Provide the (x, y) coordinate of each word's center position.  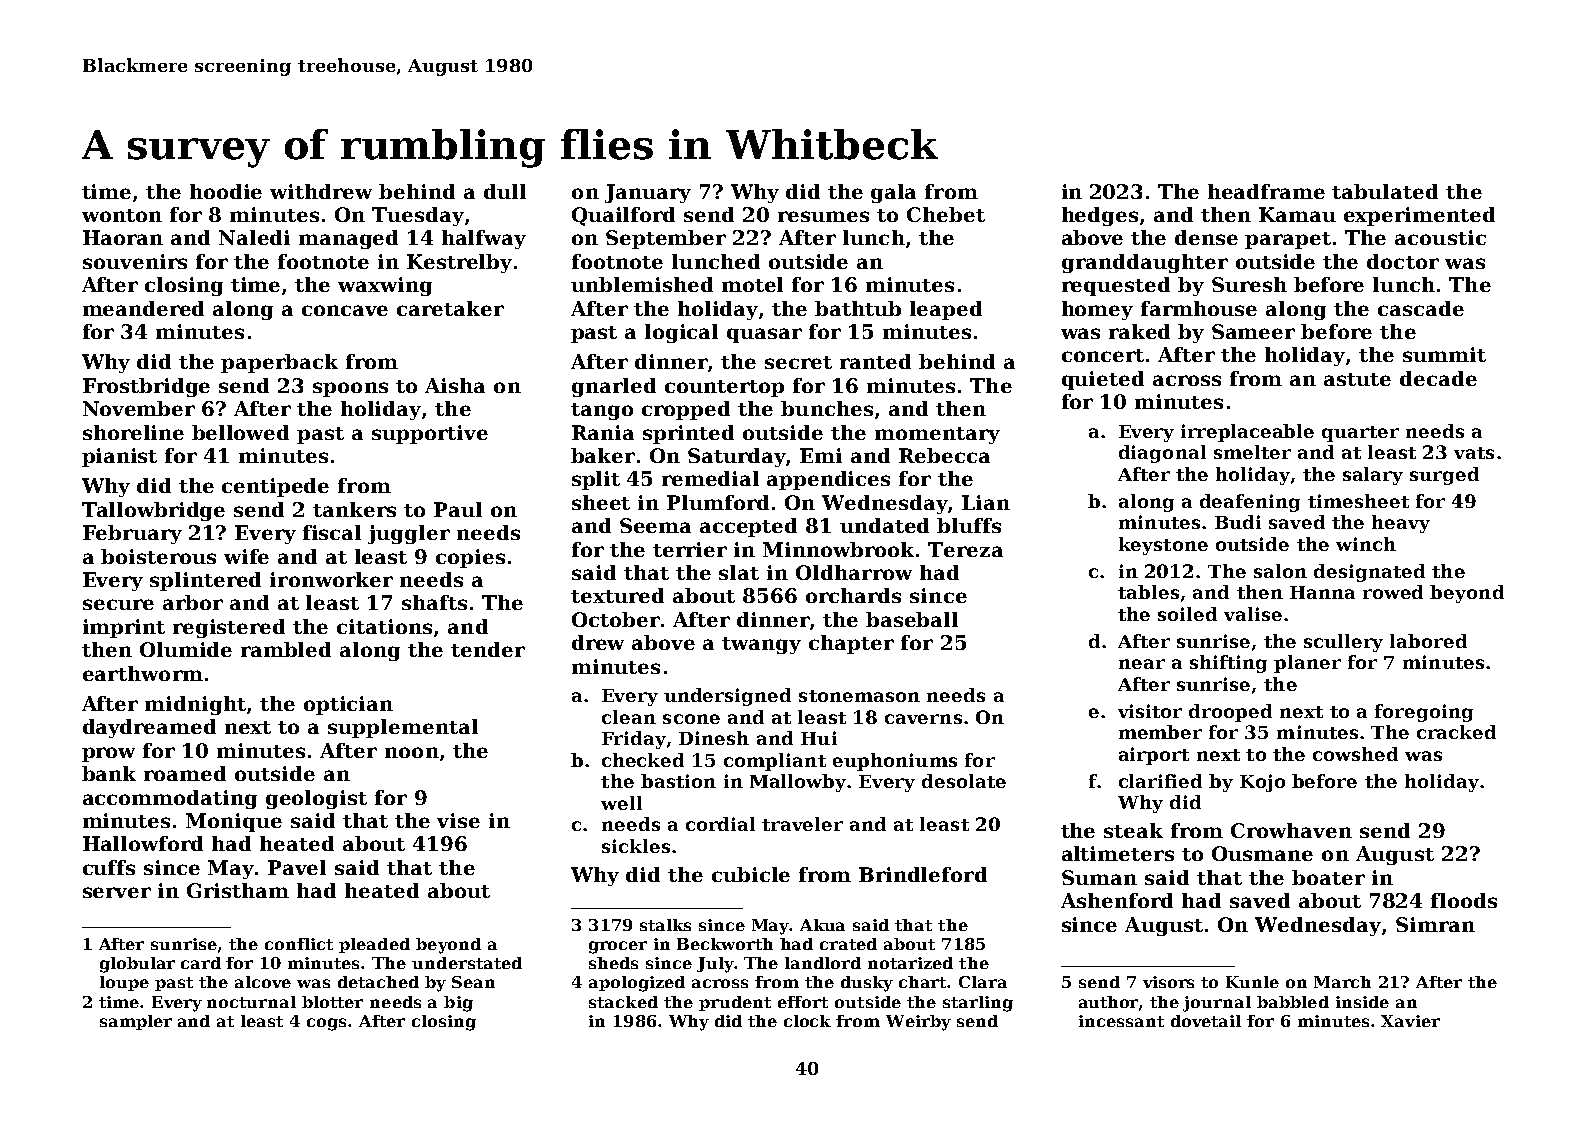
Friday (634, 740)
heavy (1401, 524)
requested (1116, 286)
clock (807, 1021)
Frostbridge (146, 387)
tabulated (1385, 191)
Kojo (1262, 783)
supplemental (403, 728)
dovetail (1206, 1021)
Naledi (254, 237)
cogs (328, 1024)
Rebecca (944, 455)
